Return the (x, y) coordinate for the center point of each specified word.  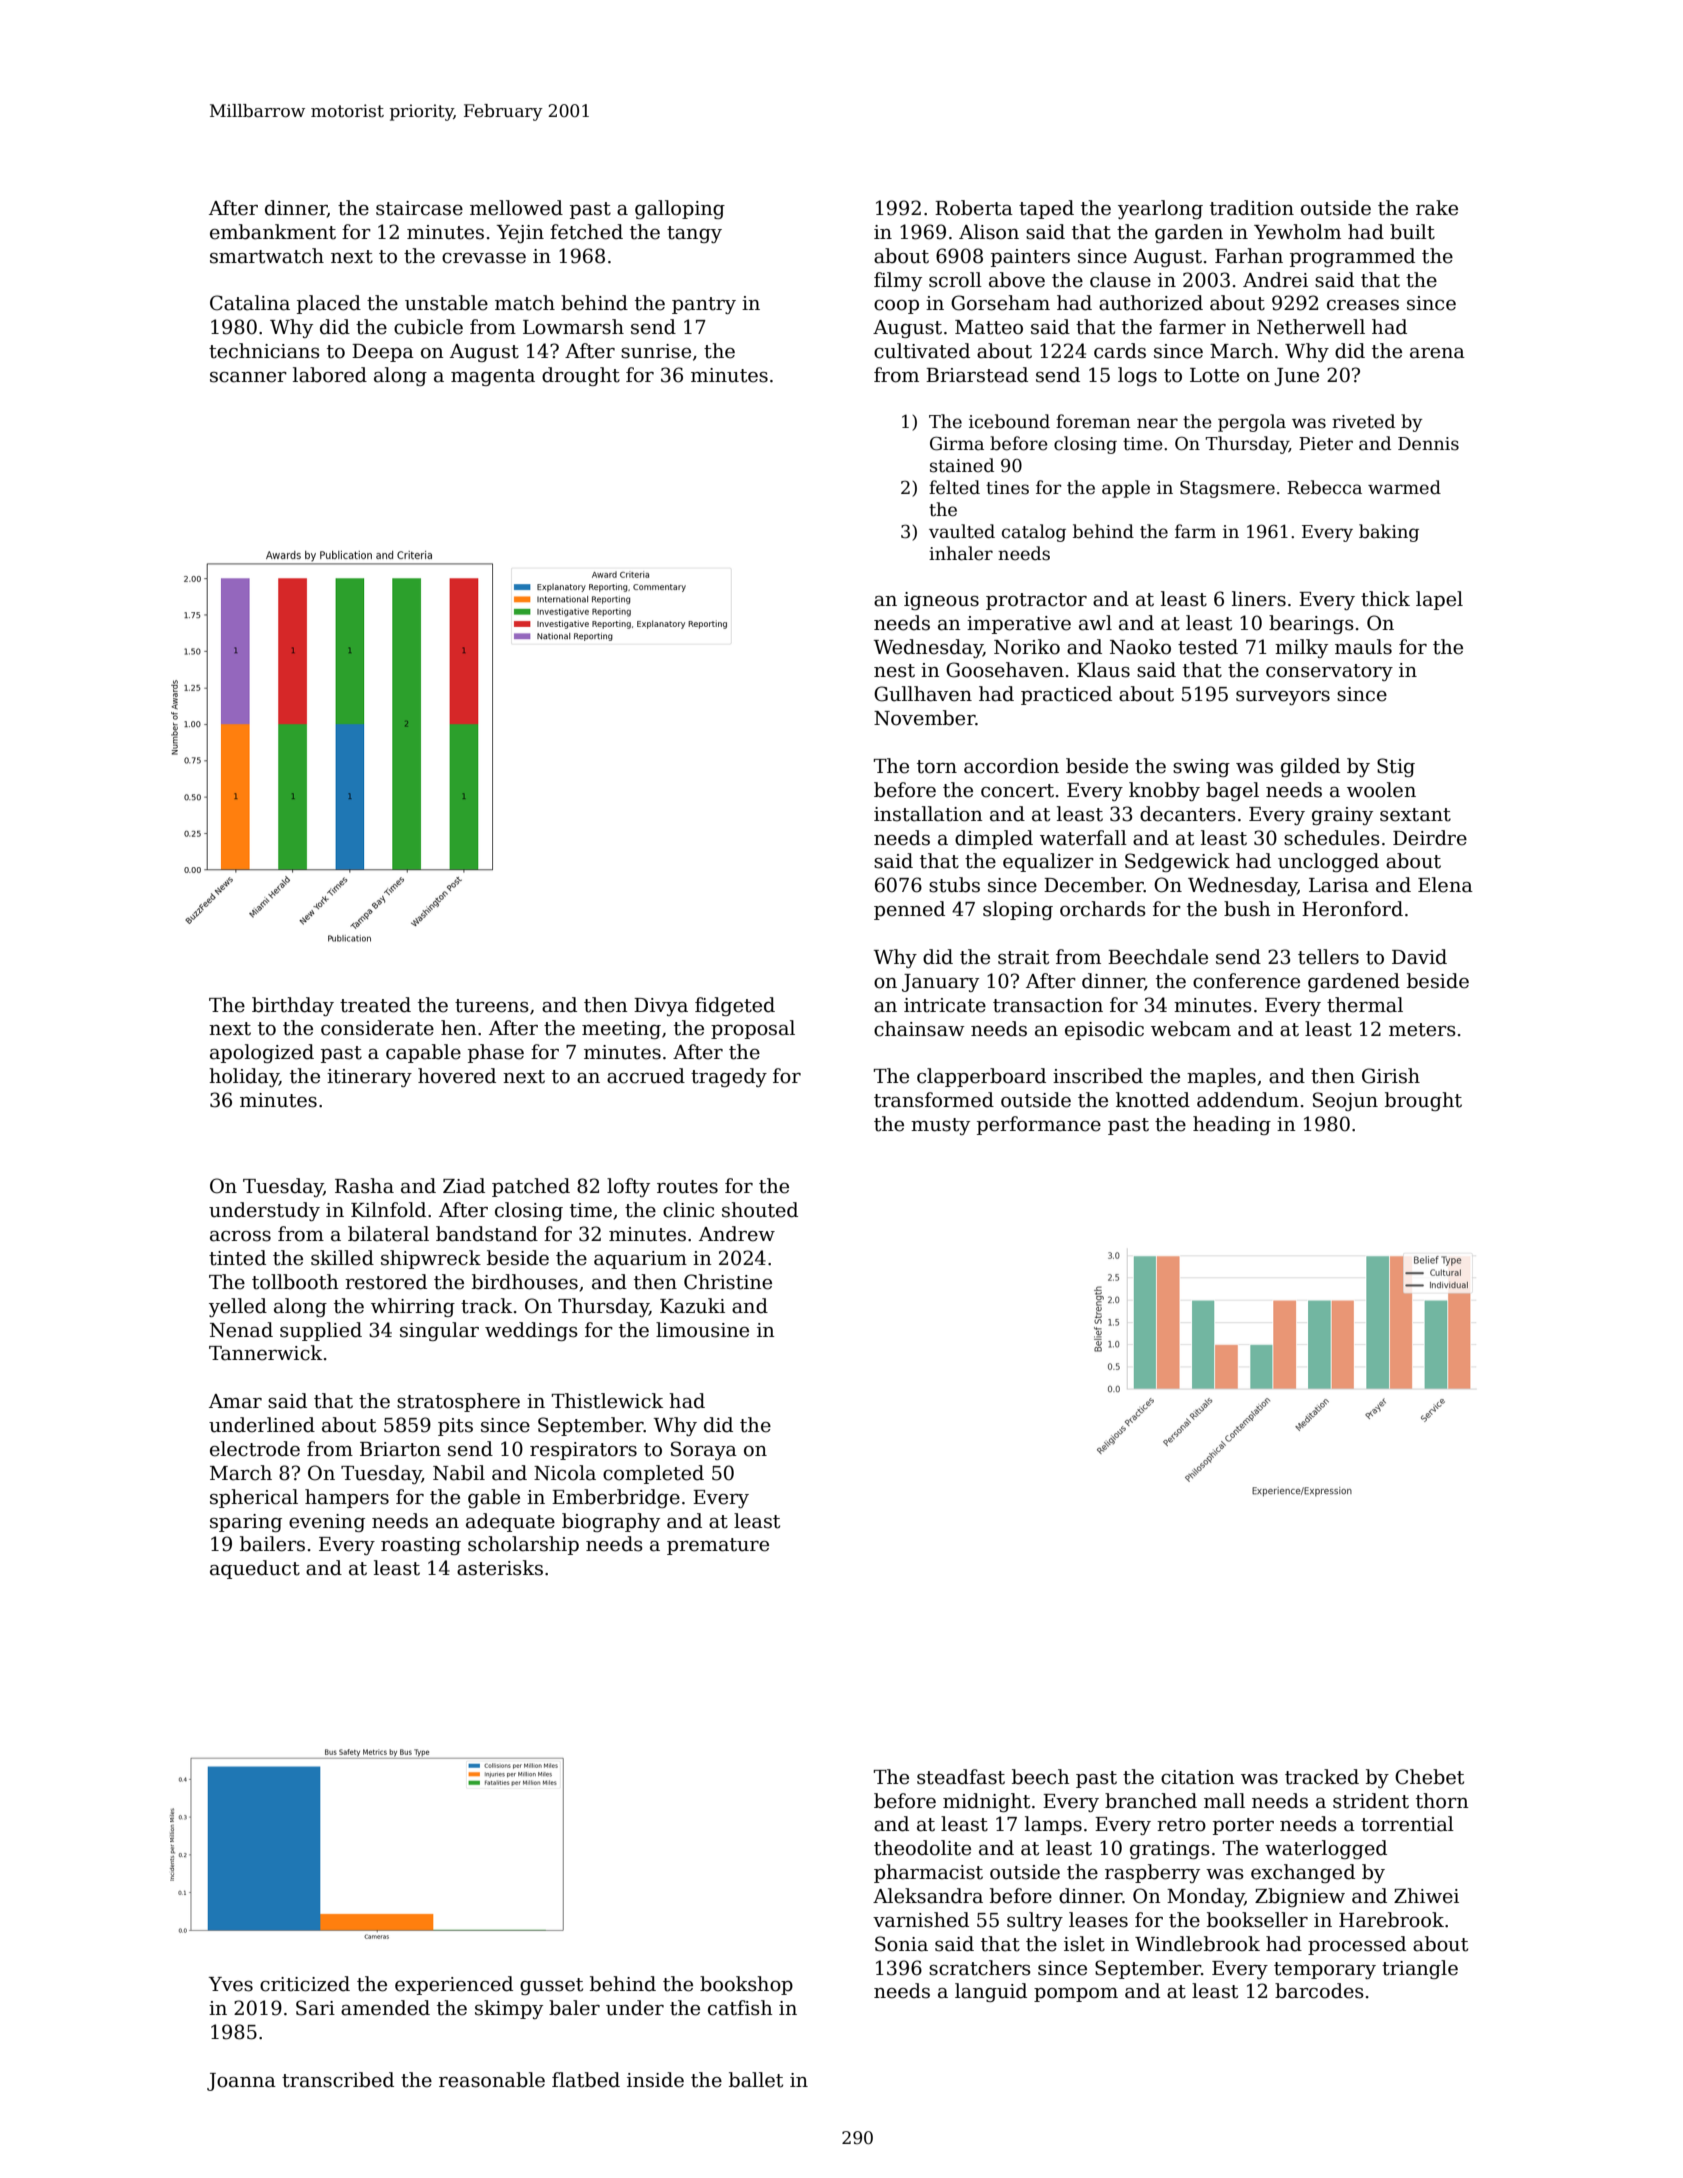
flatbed (586, 2080)
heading (1232, 1125)
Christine (728, 1282)
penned (909, 910)
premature (718, 1546)
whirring (413, 1307)
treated (375, 1005)
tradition (1252, 208)
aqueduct (255, 1569)
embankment (273, 232)
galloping (680, 209)
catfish (740, 2008)
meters (1422, 1030)
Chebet (1429, 1777)
